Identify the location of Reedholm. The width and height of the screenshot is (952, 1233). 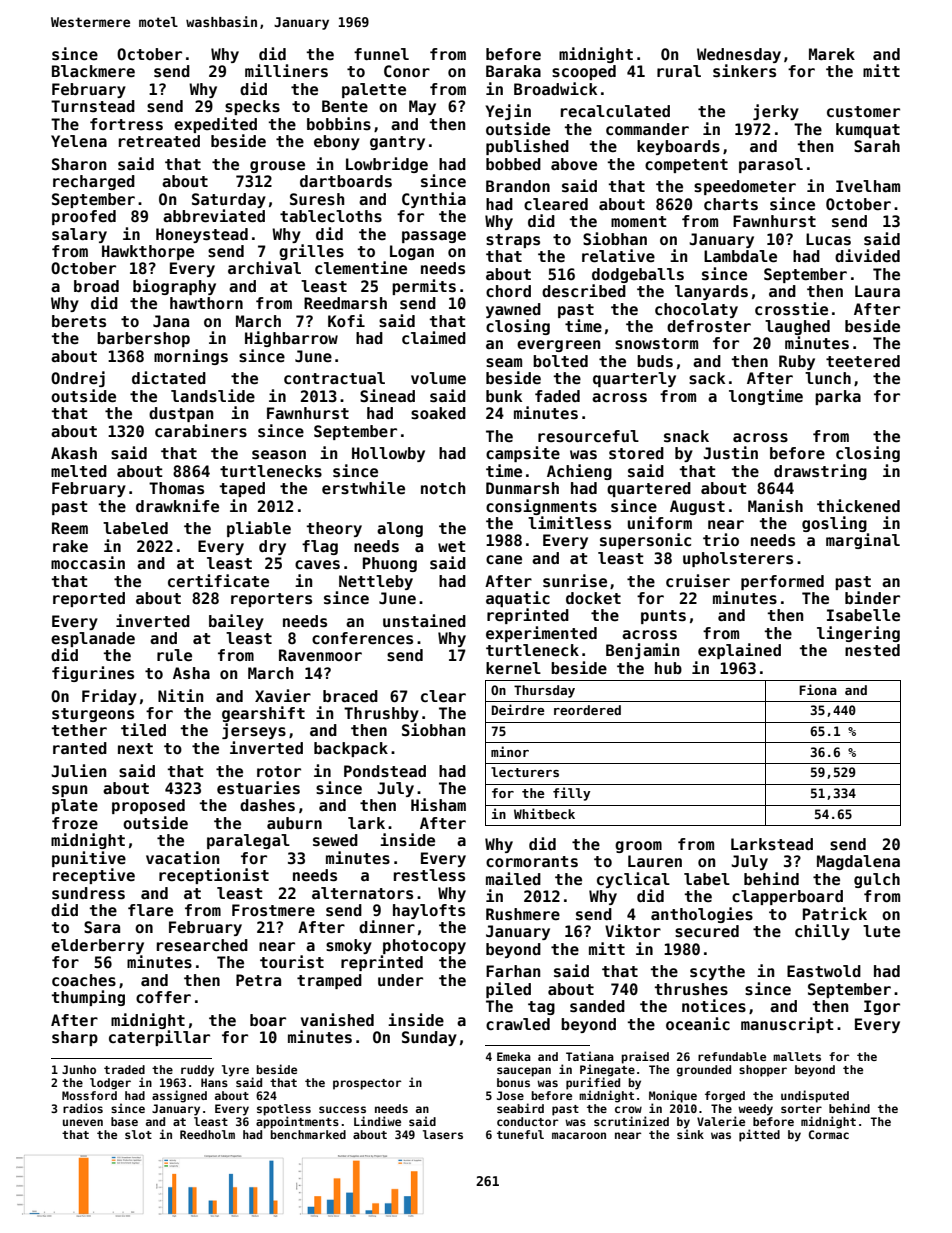
(207, 1134).
